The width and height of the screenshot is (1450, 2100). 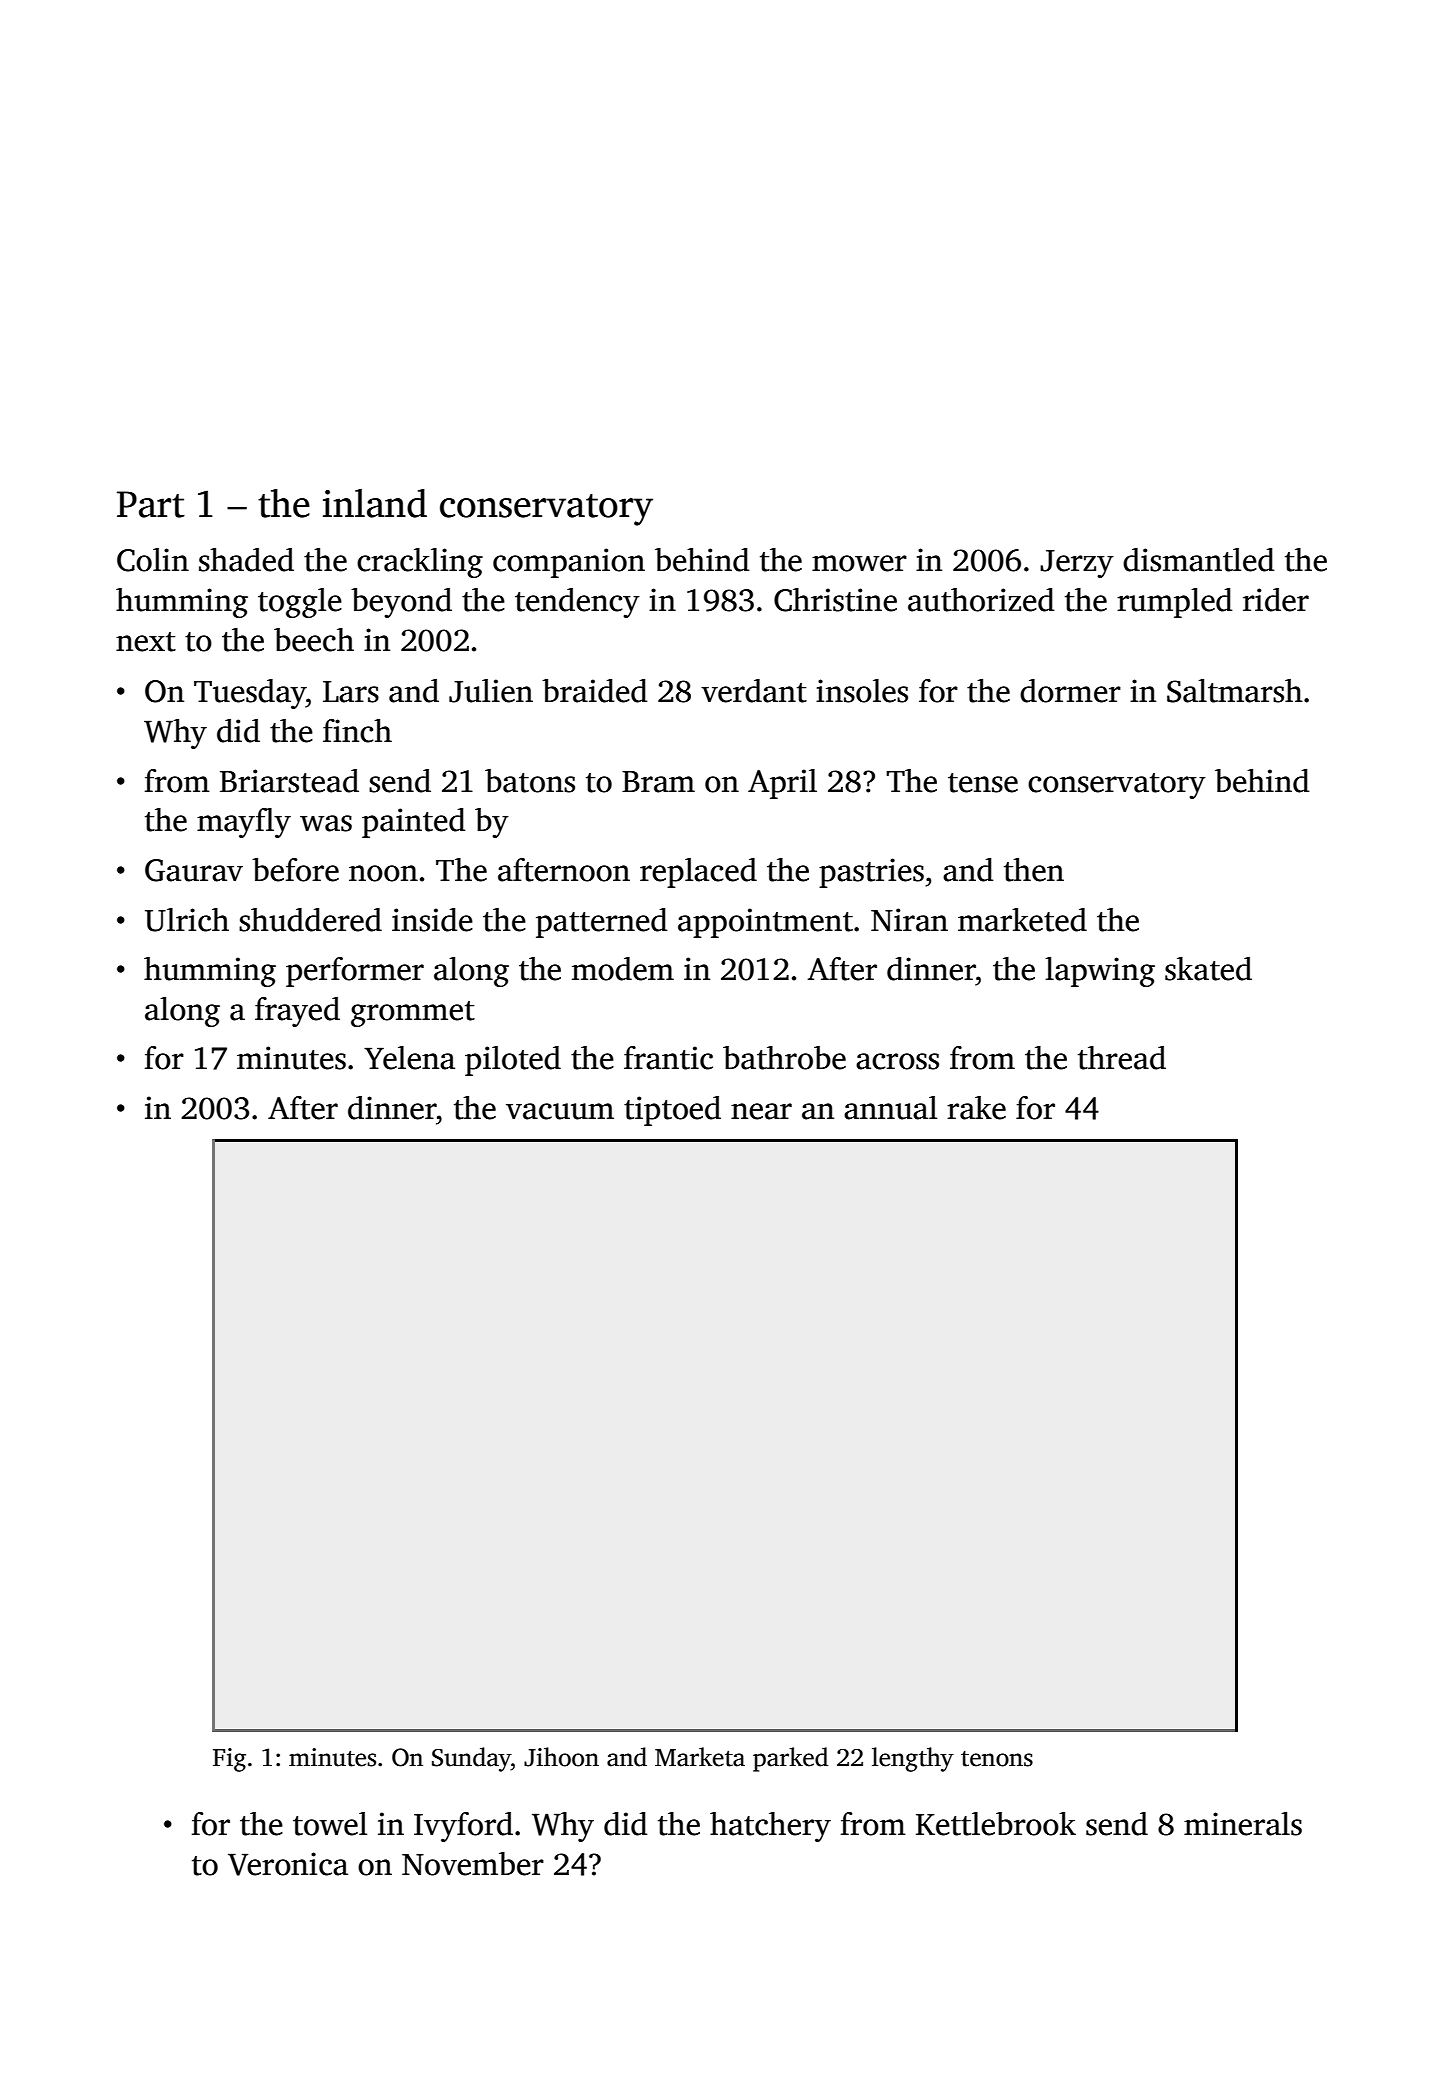 I want to click on Part, so click(x=151, y=504).
